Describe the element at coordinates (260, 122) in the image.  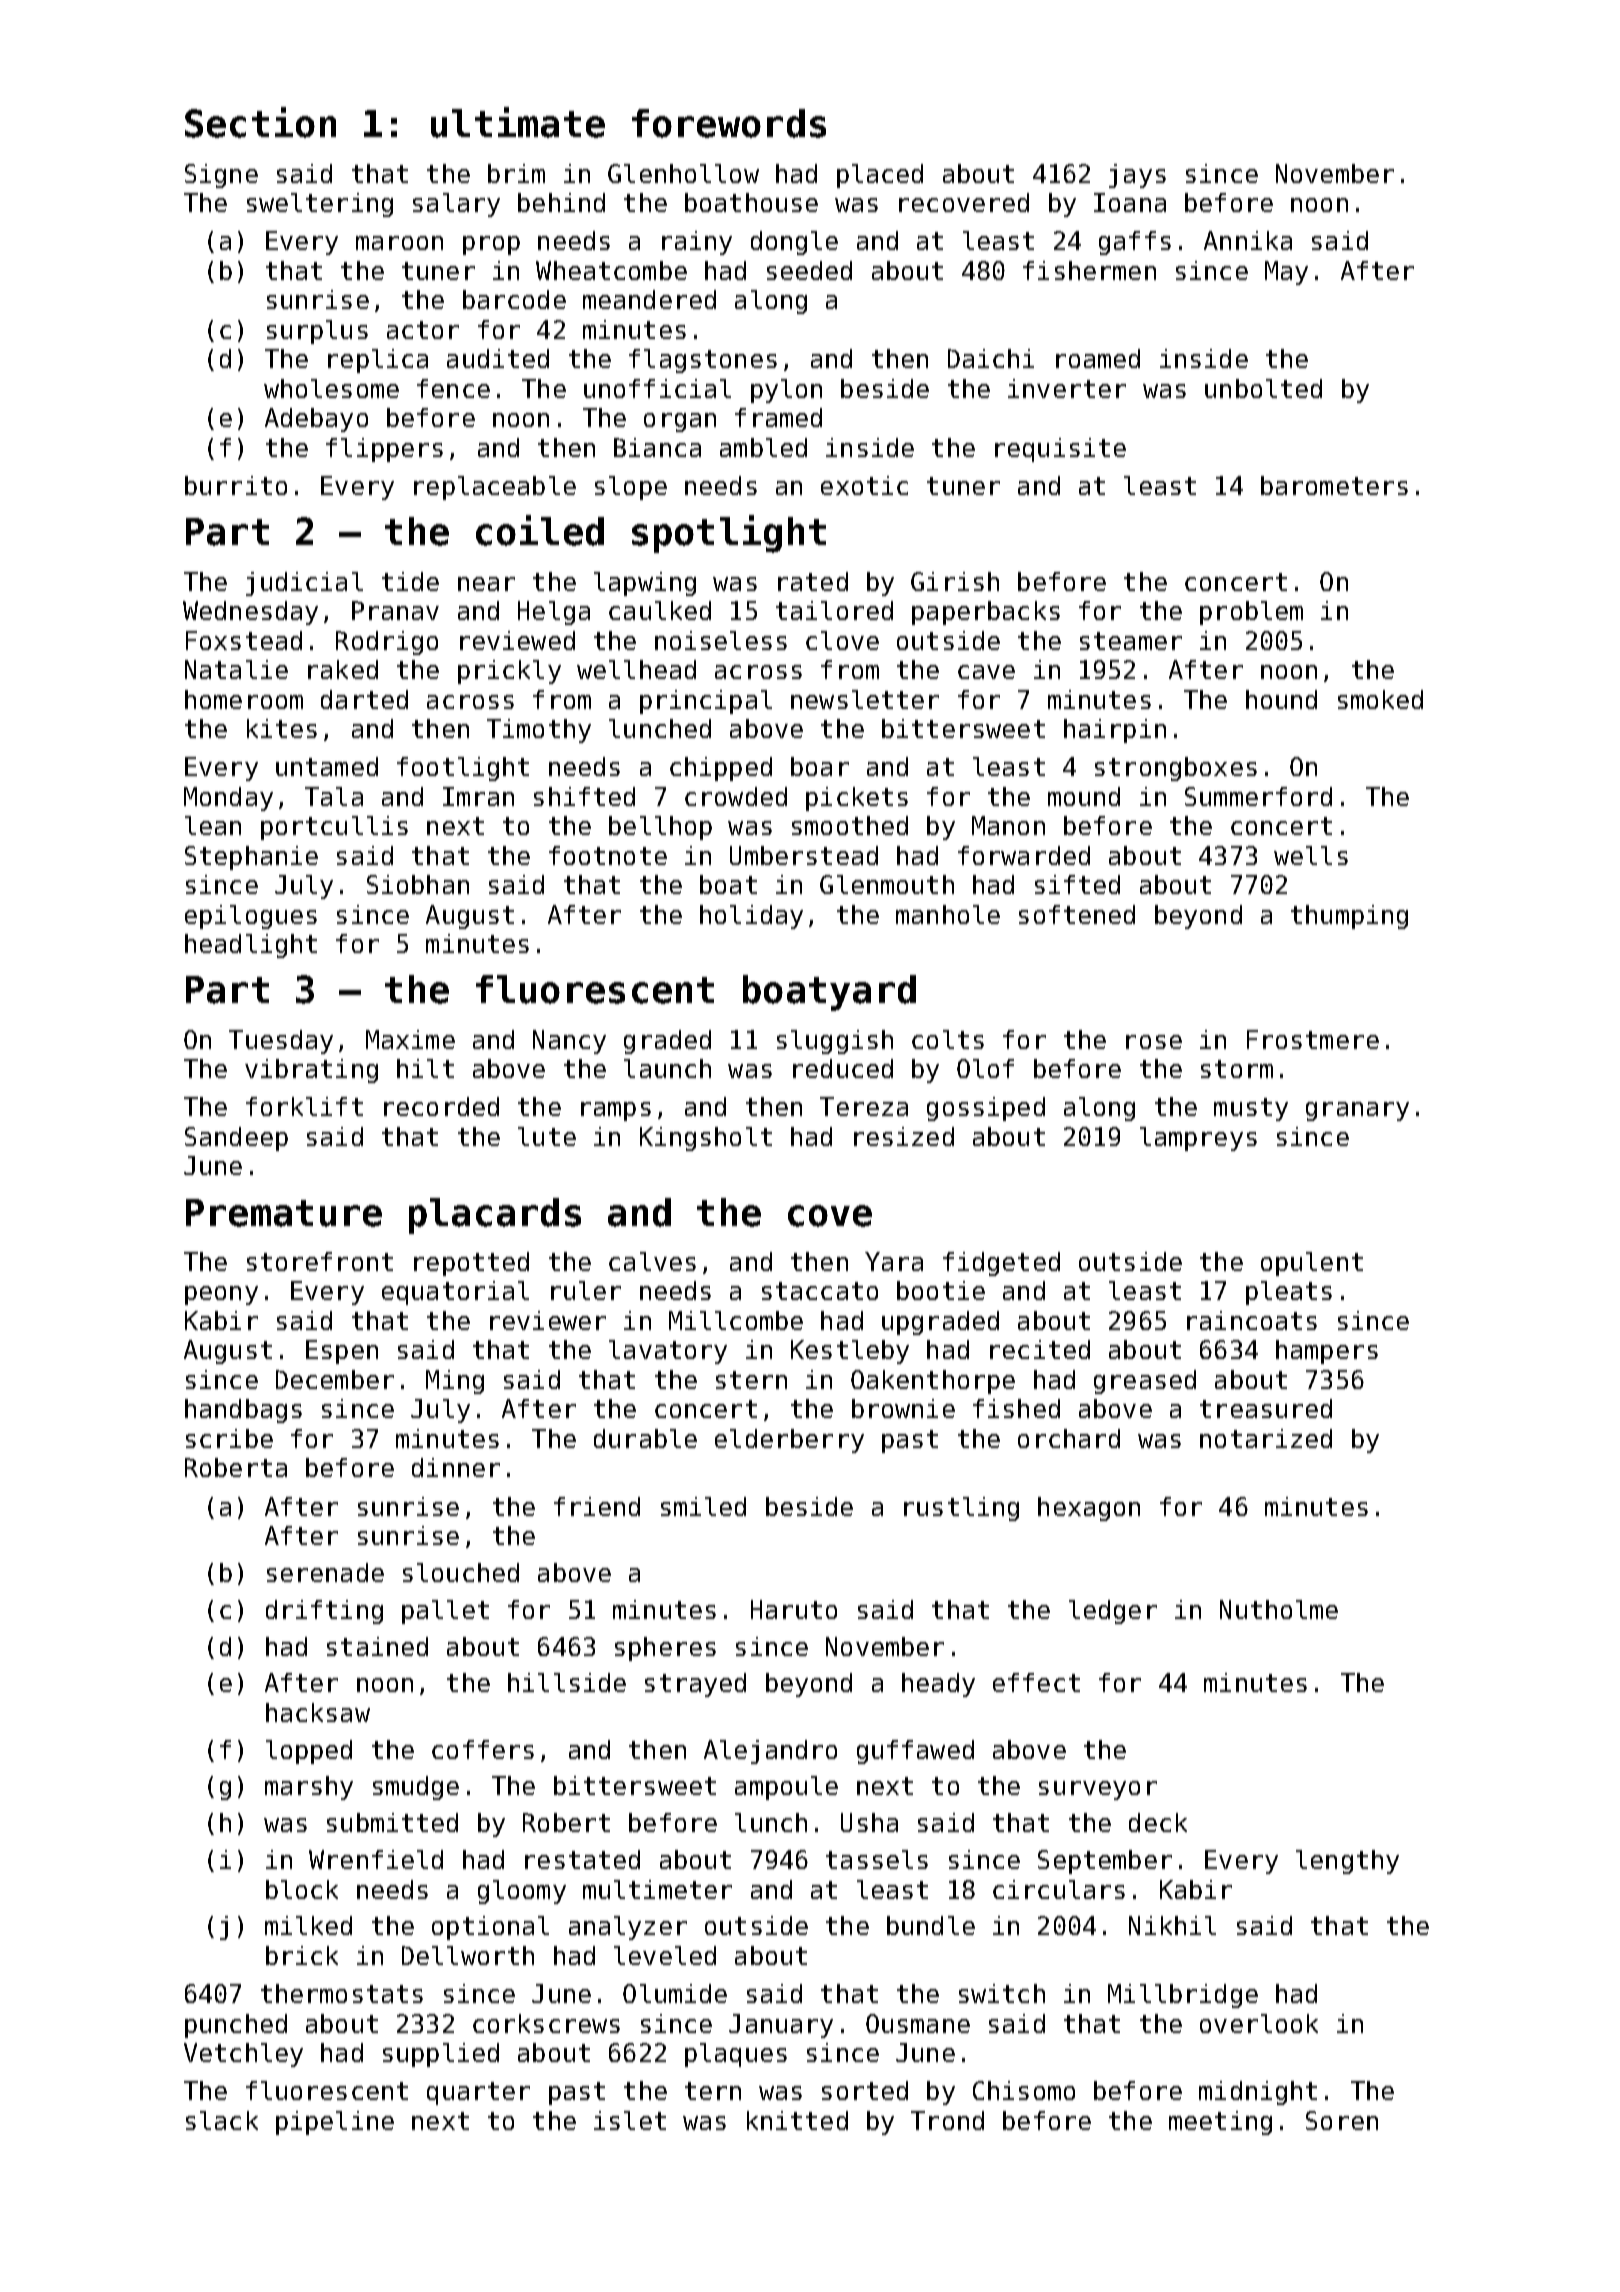
I see `Section` at that location.
